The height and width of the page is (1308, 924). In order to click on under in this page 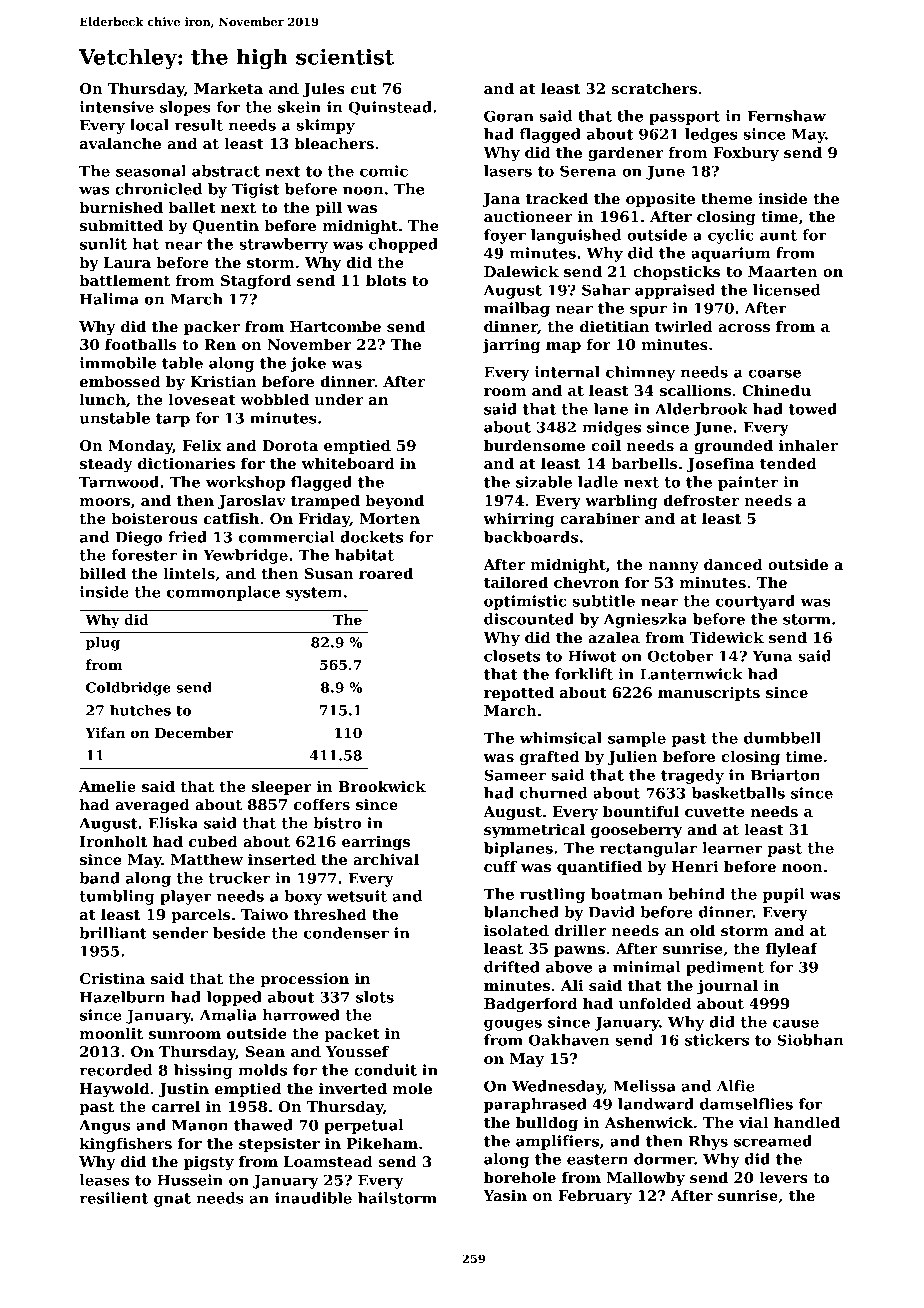, I will do `click(339, 399)`.
